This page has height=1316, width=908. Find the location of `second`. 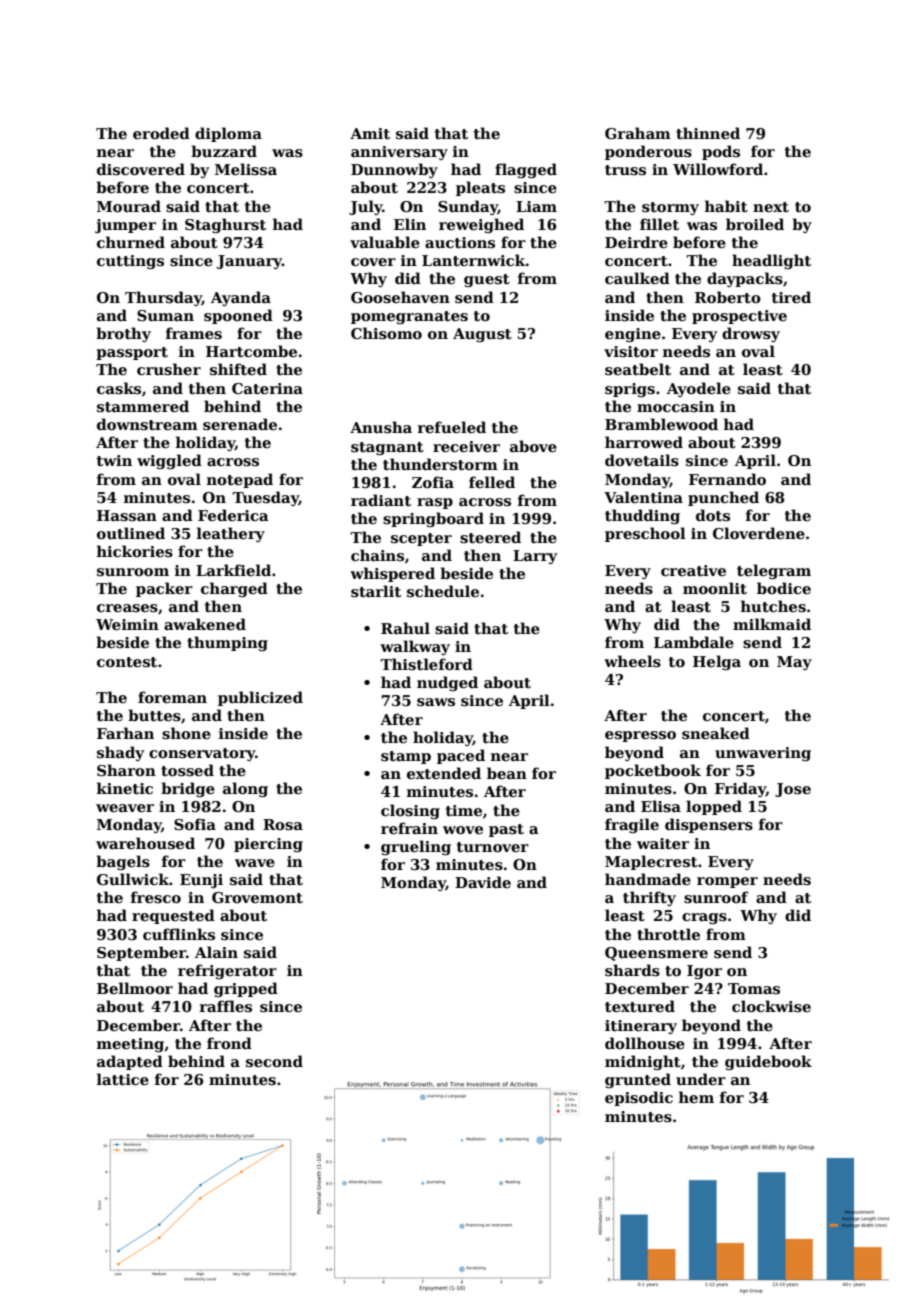

second is located at coordinates (274, 1061).
